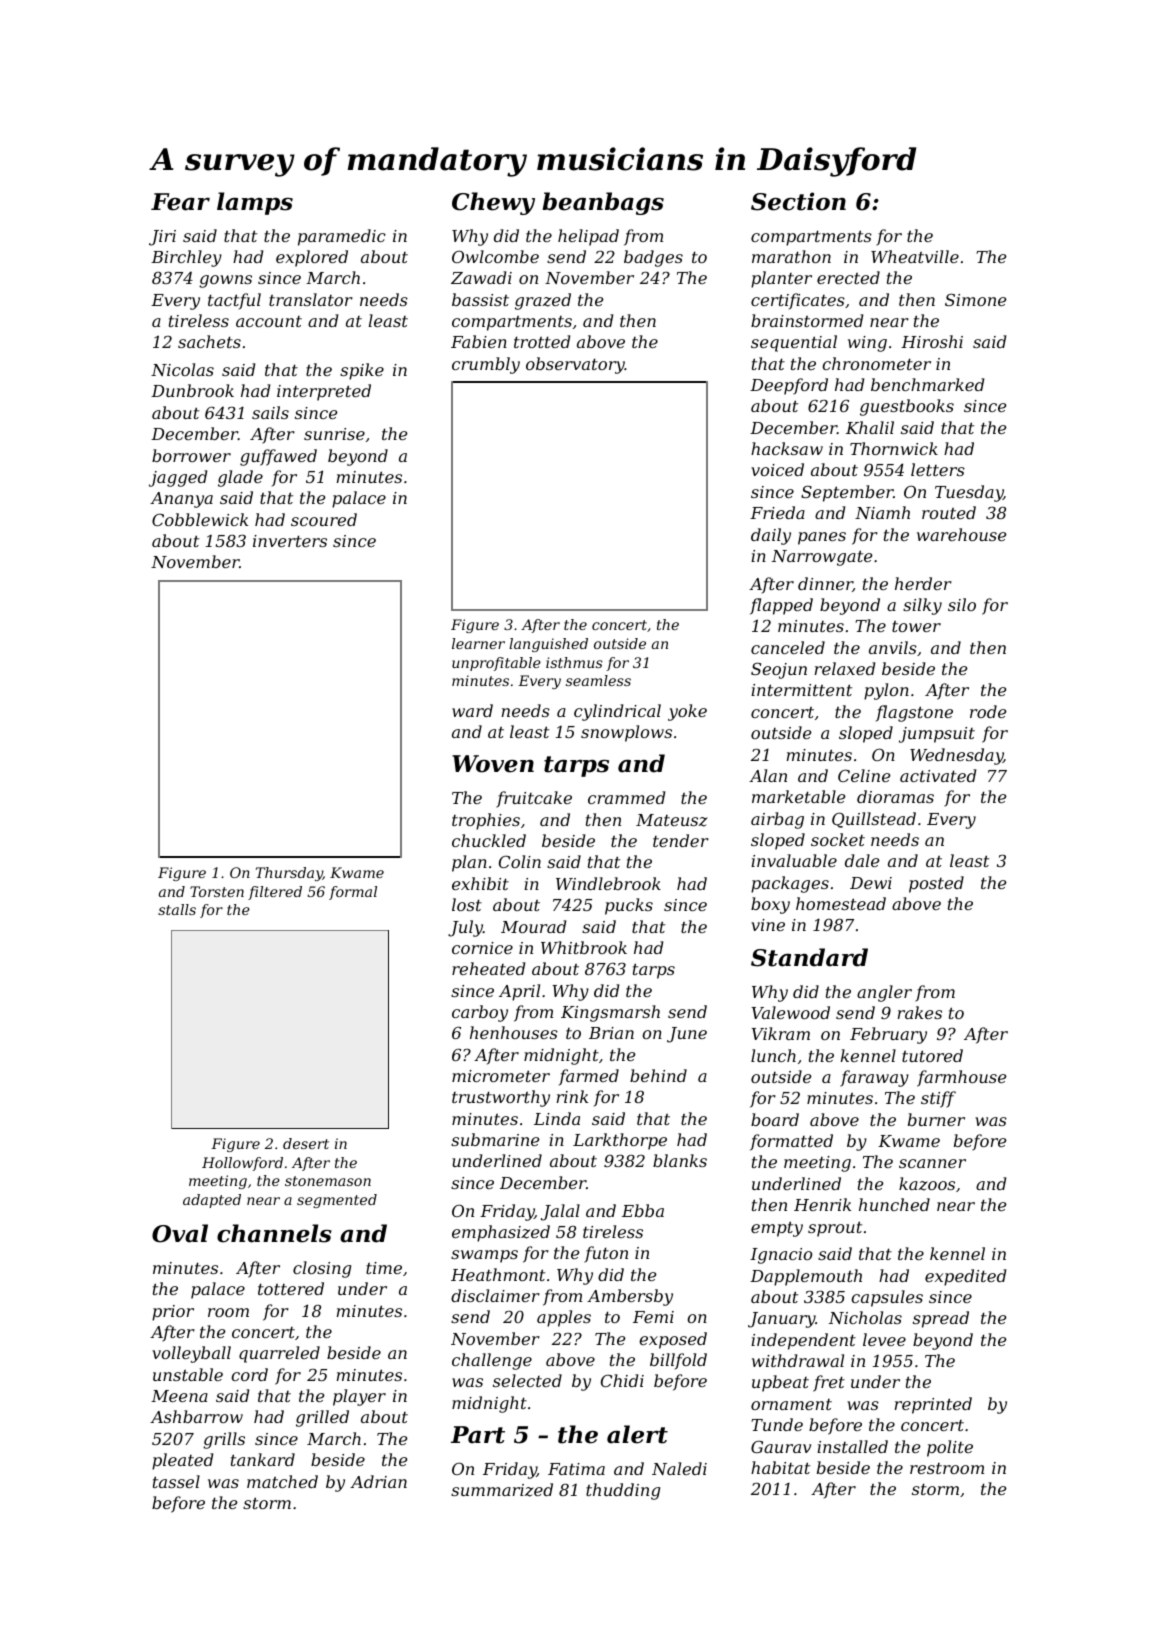 The width and height of the image is (1159, 1640). Describe the element at coordinates (603, 203) in the image. I see `beanbags` at that location.
